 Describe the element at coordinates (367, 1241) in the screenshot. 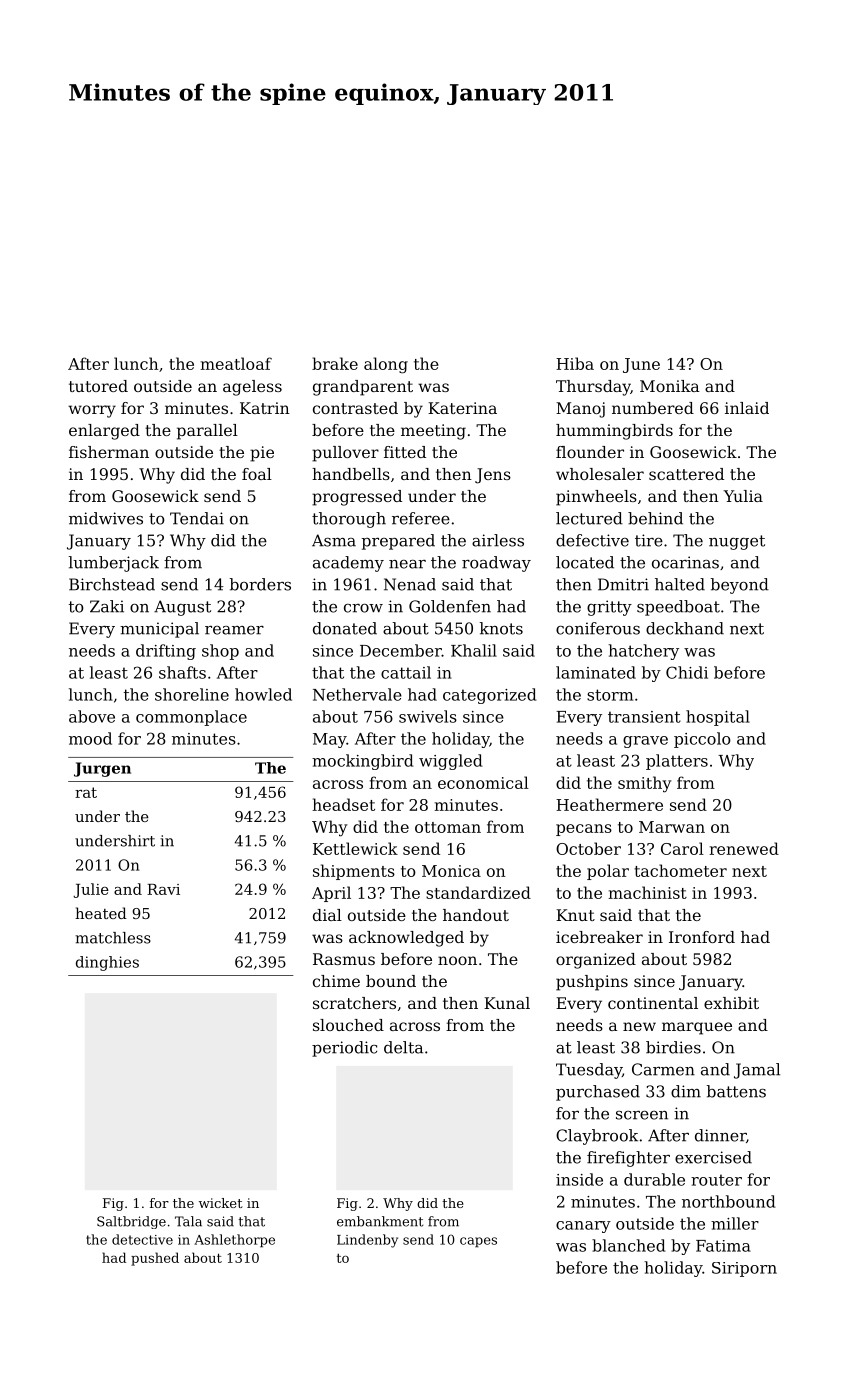

I see `Lindenby` at that location.
